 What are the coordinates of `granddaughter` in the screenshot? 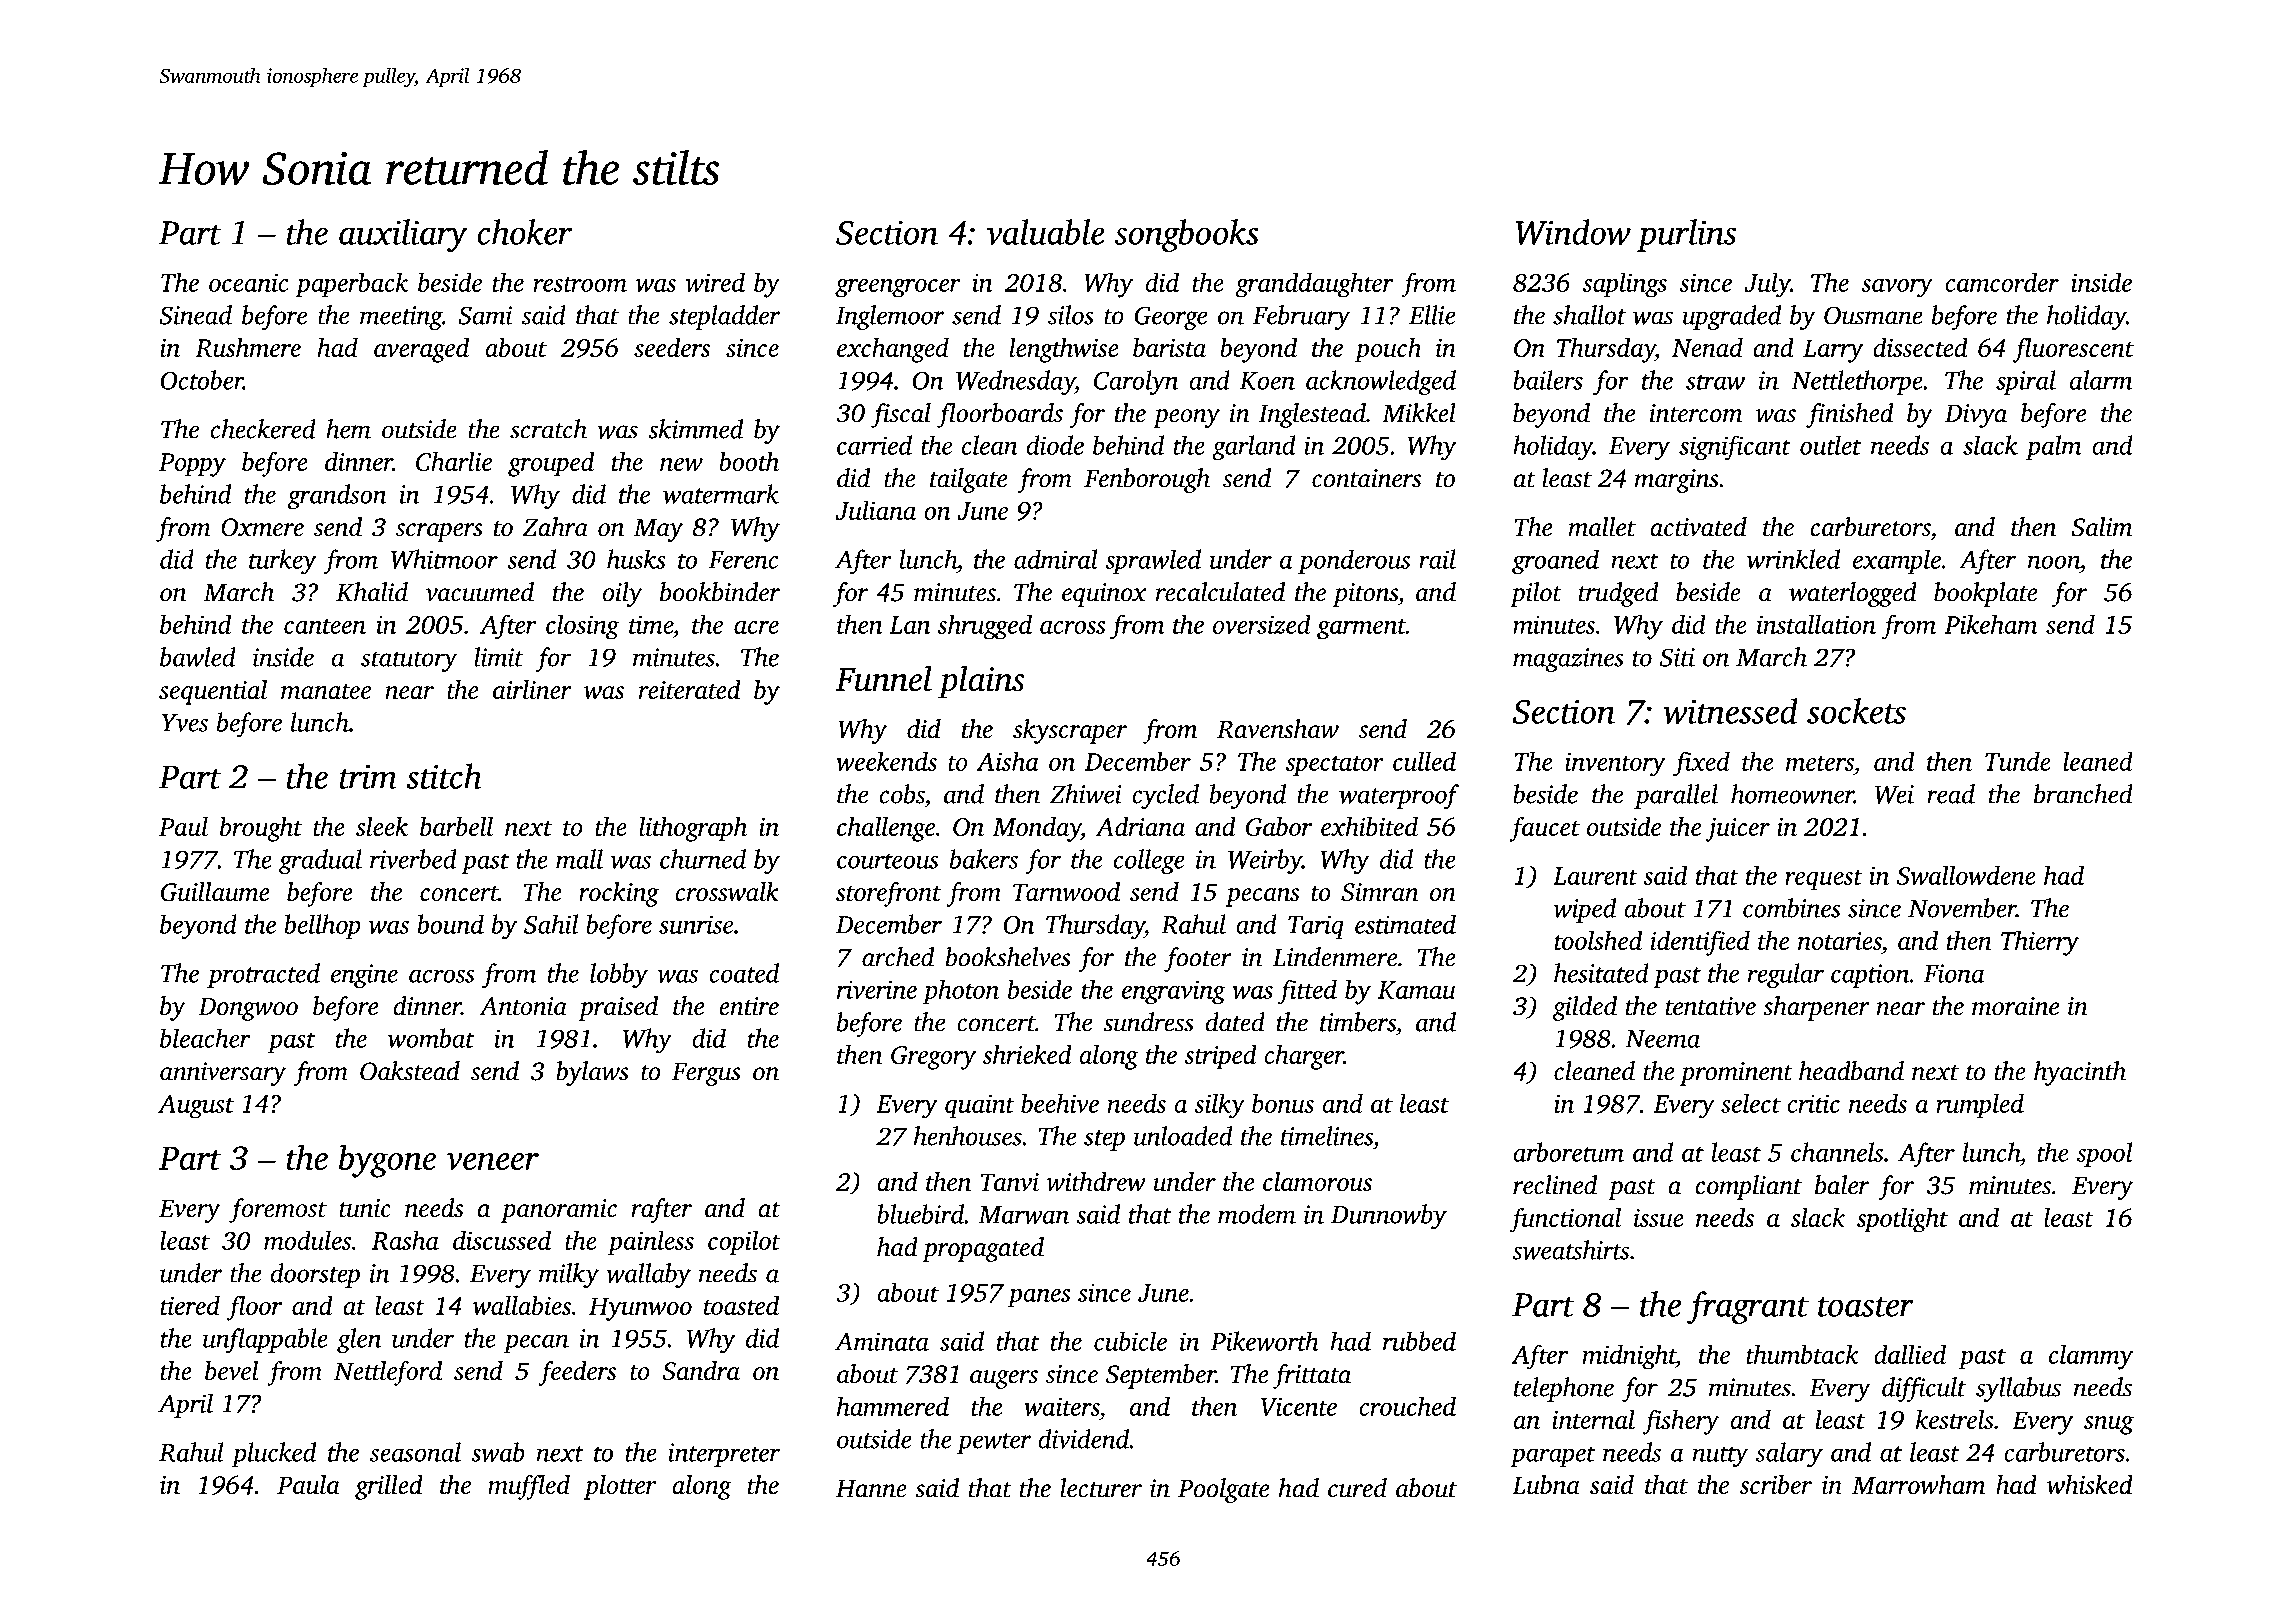 It's located at (1314, 285).
